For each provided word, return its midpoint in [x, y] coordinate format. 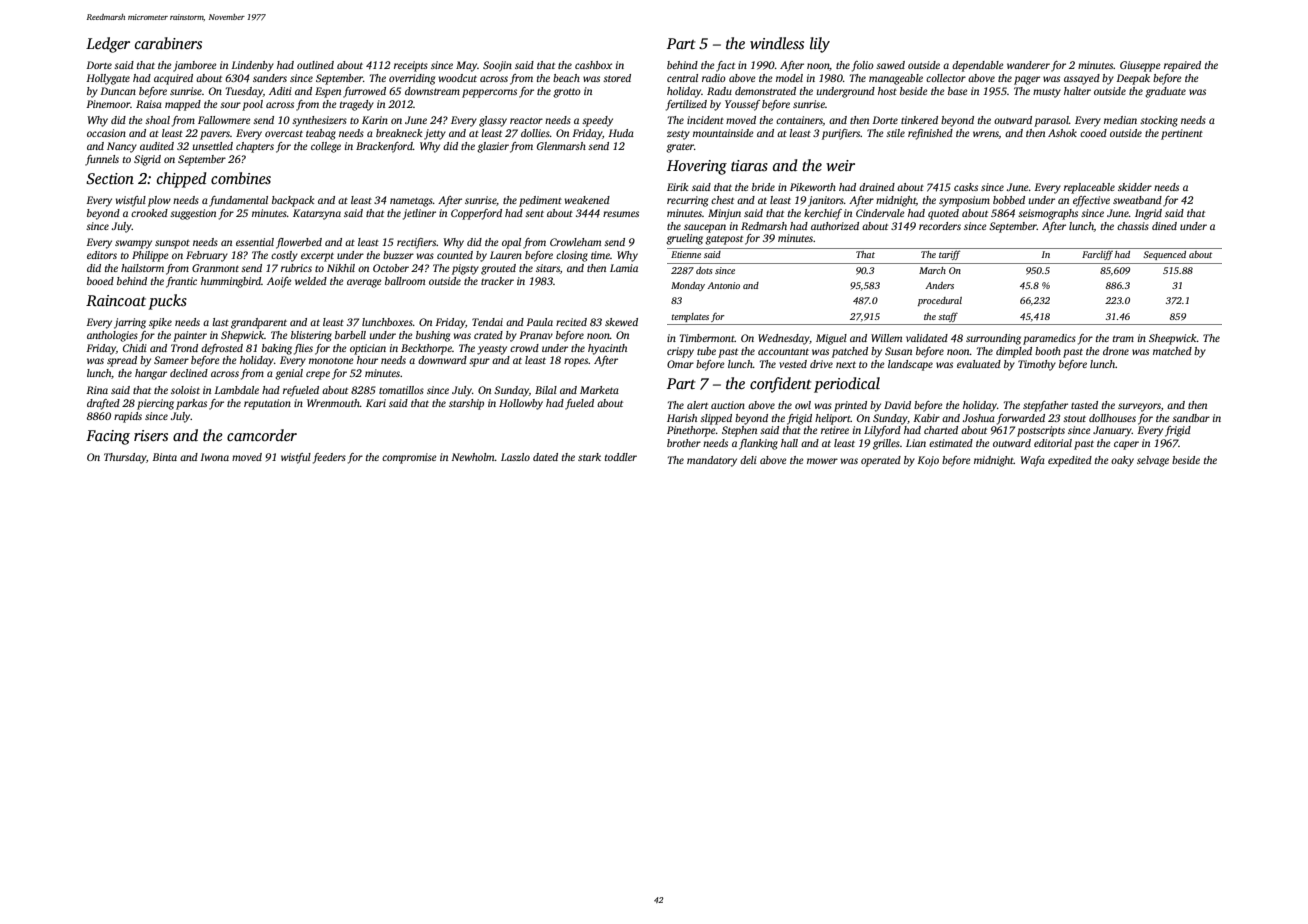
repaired [1182, 66]
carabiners [168, 43]
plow [159, 201]
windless [777, 43]
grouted [498, 269]
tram [1123, 338]
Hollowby [521, 404]
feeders [329, 458]
